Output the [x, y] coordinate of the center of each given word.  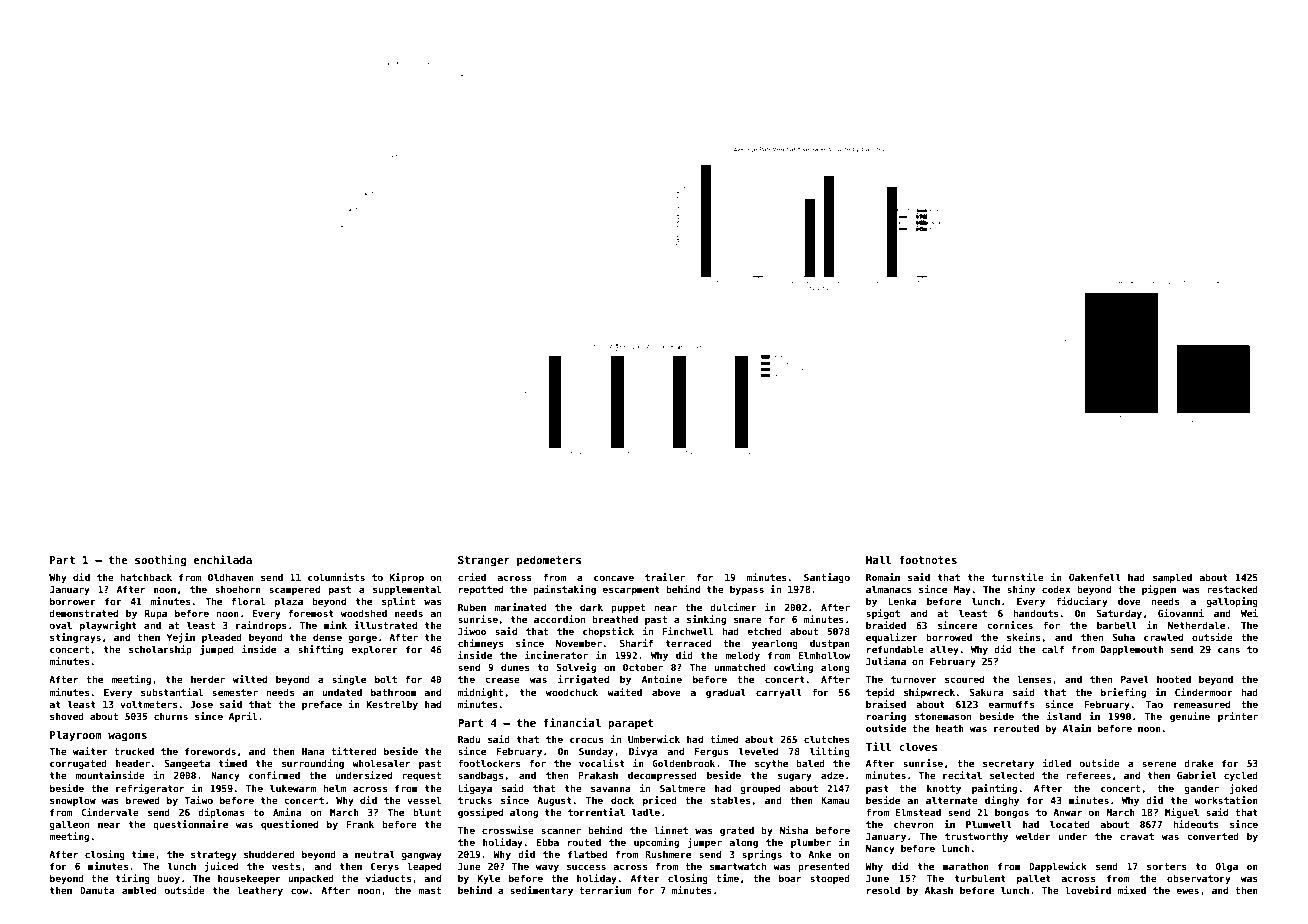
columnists [336, 577]
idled [1057, 763]
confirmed [274, 775]
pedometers [549, 560]
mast [430, 890]
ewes [1187, 891]
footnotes [928, 559]
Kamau [835, 800]
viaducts [388, 878]
